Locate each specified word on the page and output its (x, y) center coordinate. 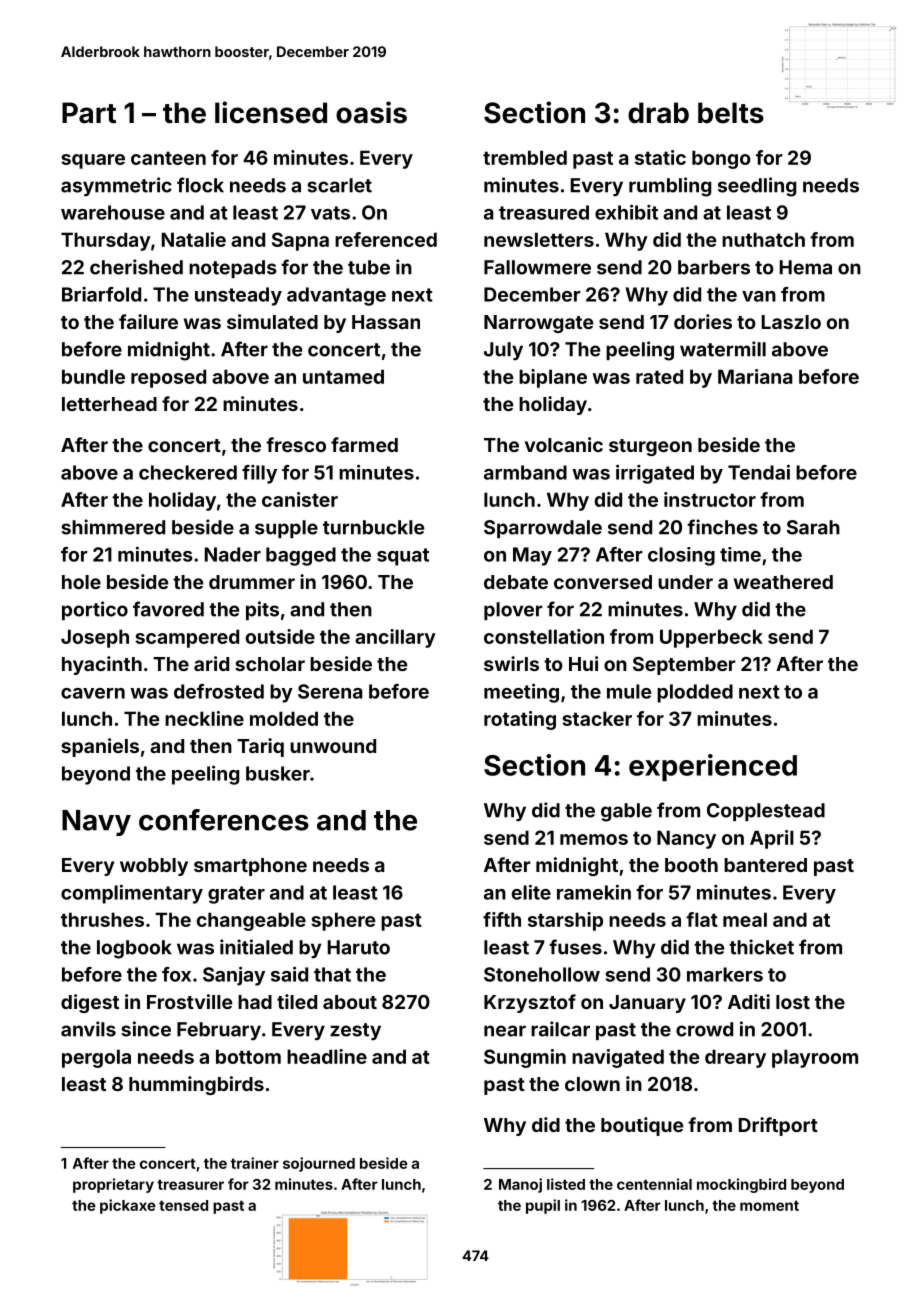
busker (278, 773)
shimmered (113, 527)
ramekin (594, 892)
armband (525, 472)
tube (369, 267)
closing (681, 556)
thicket (761, 947)
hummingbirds (196, 1085)
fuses (575, 947)
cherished (136, 267)
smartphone (250, 867)
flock (200, 185)
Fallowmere (537, 267)
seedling (757, 187)
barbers (714, 267)
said (289, 974)
